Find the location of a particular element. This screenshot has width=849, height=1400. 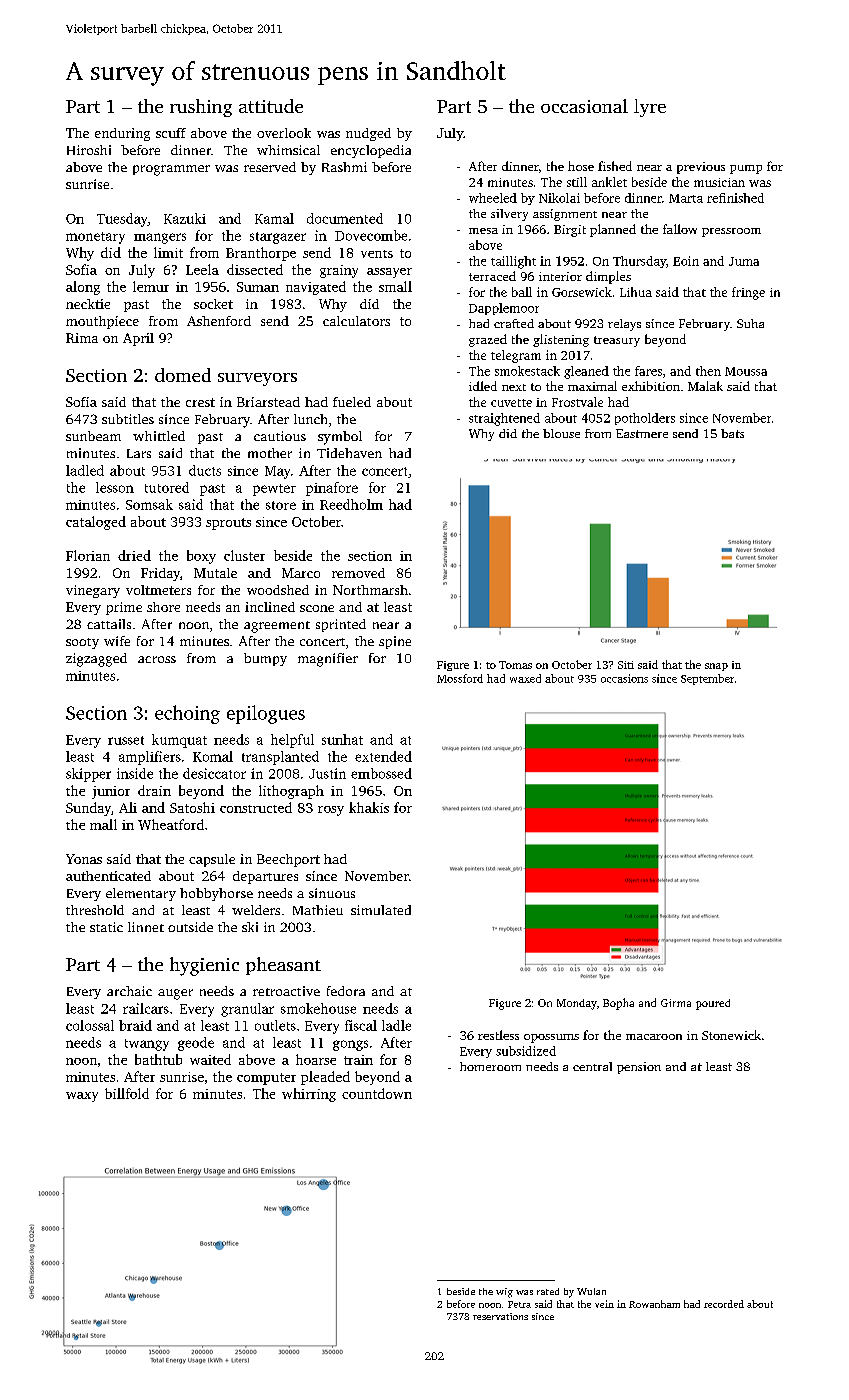

Suha is located at coordinates (750, 323).
